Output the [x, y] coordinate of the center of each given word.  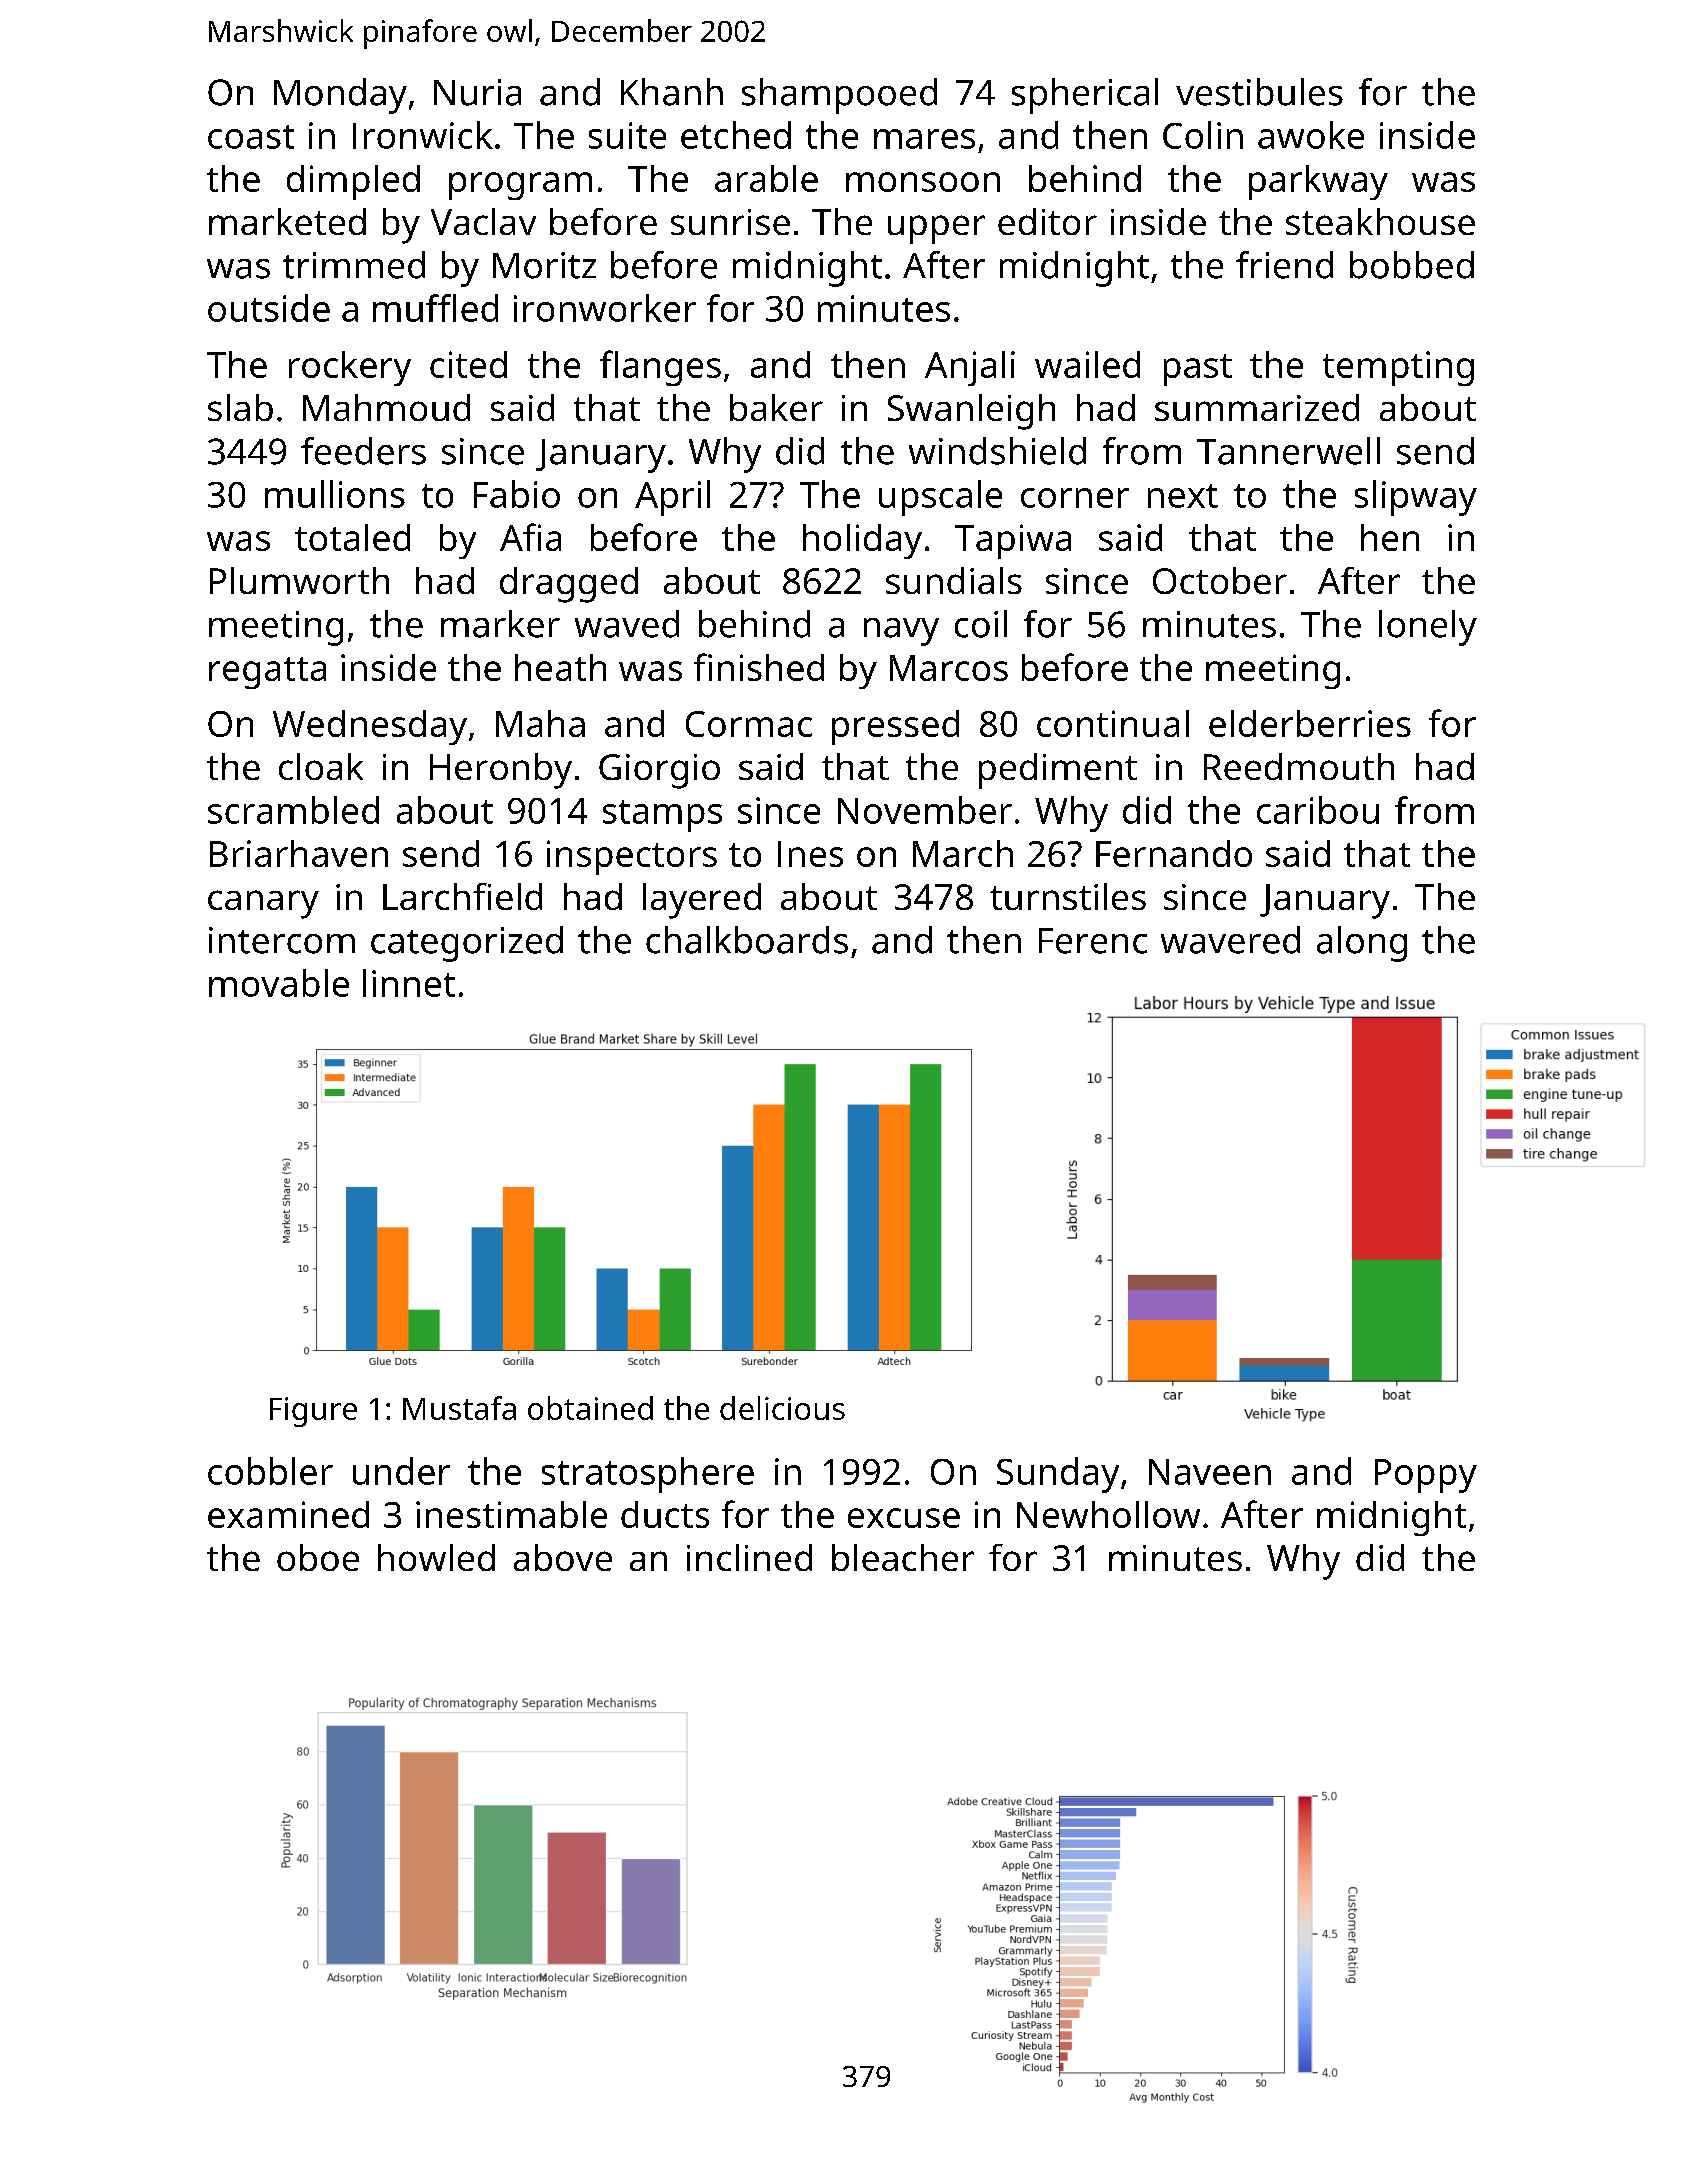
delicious [782, 1408]
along [1362, 944]
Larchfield [462, 896]
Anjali [970, 368]
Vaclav [483, 221]
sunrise [730, 222]
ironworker [605, 308]
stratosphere [648, 1475]
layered [702, 901]
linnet [409, 983]
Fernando [1174, 853]
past [1198, 370]
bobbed [1412, 265]
